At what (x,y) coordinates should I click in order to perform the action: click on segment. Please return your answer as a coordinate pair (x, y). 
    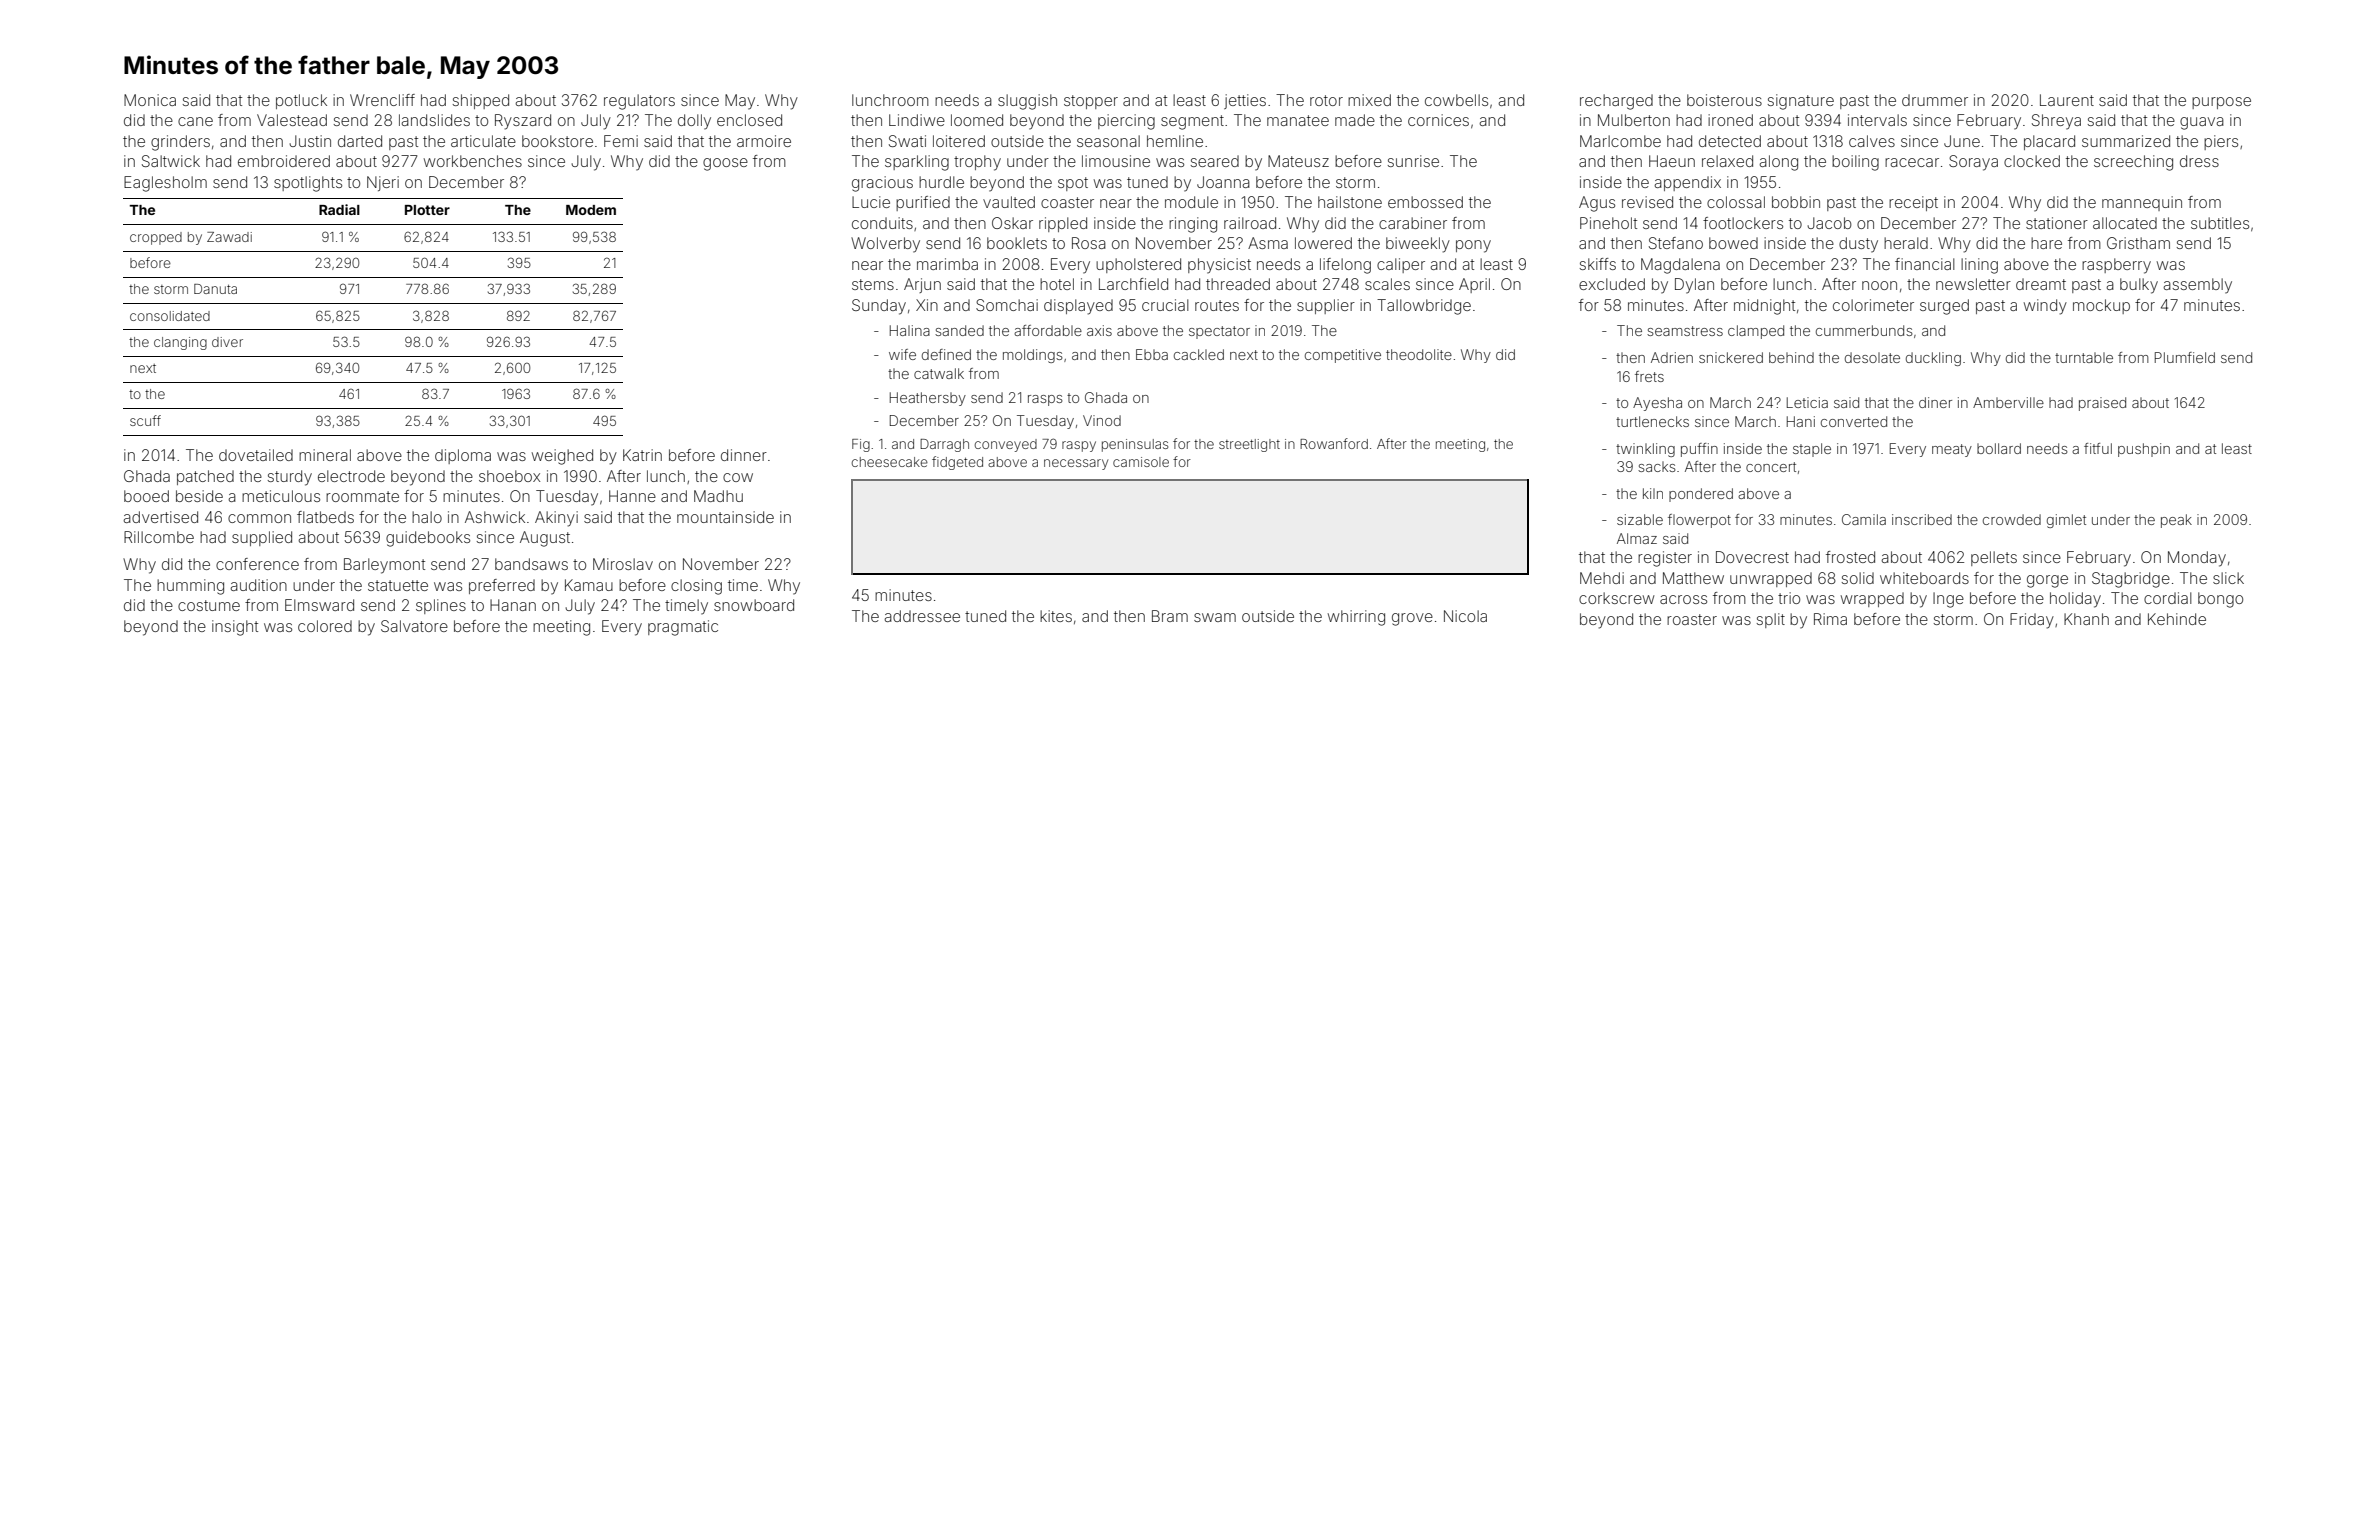
    Looking at the image, I should click on (1192, 122).
